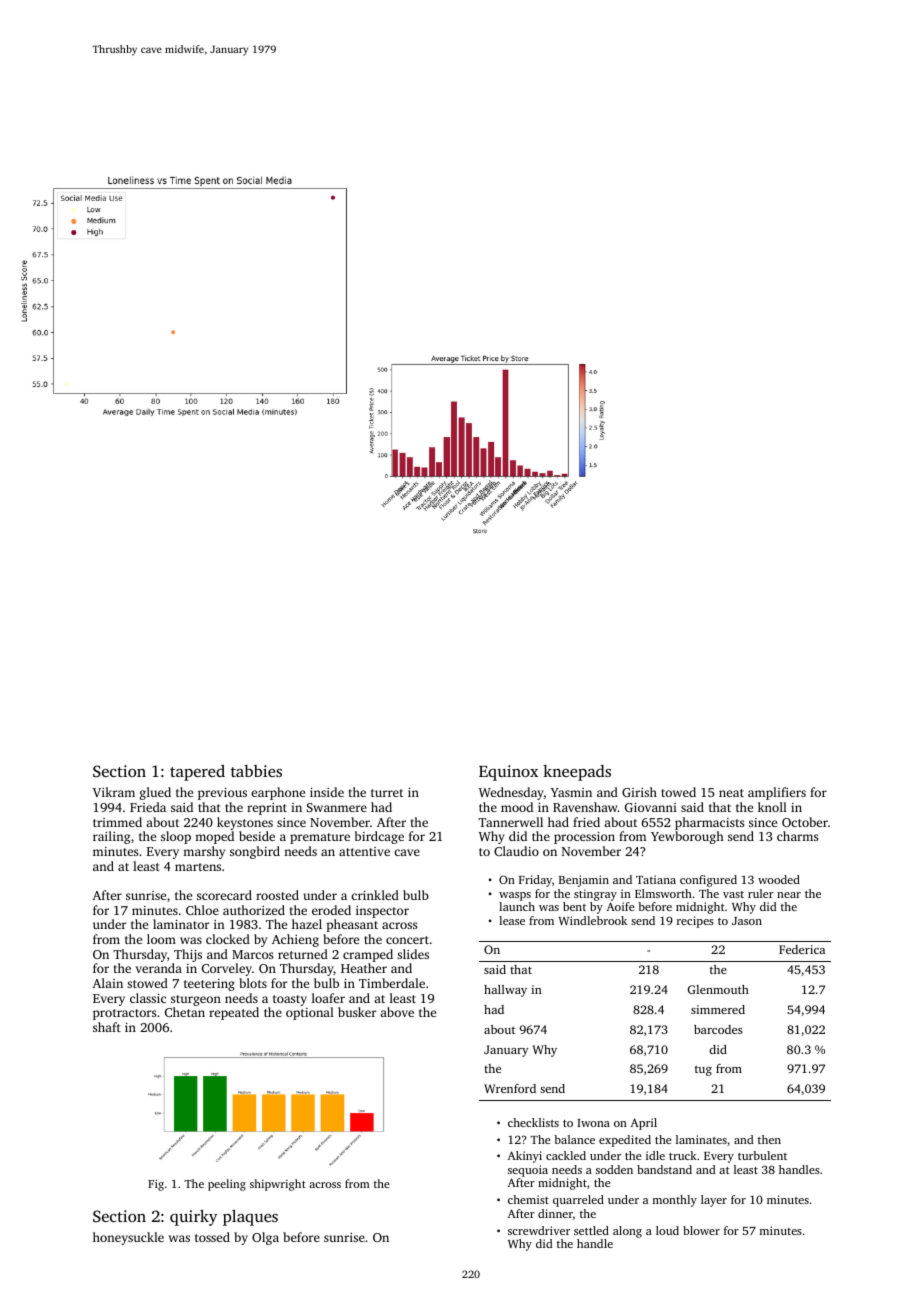 The image size is (924, 1308). Describe the element at coordinates (777, 793) in the screenshot. I see `amplifiers` at that location.
